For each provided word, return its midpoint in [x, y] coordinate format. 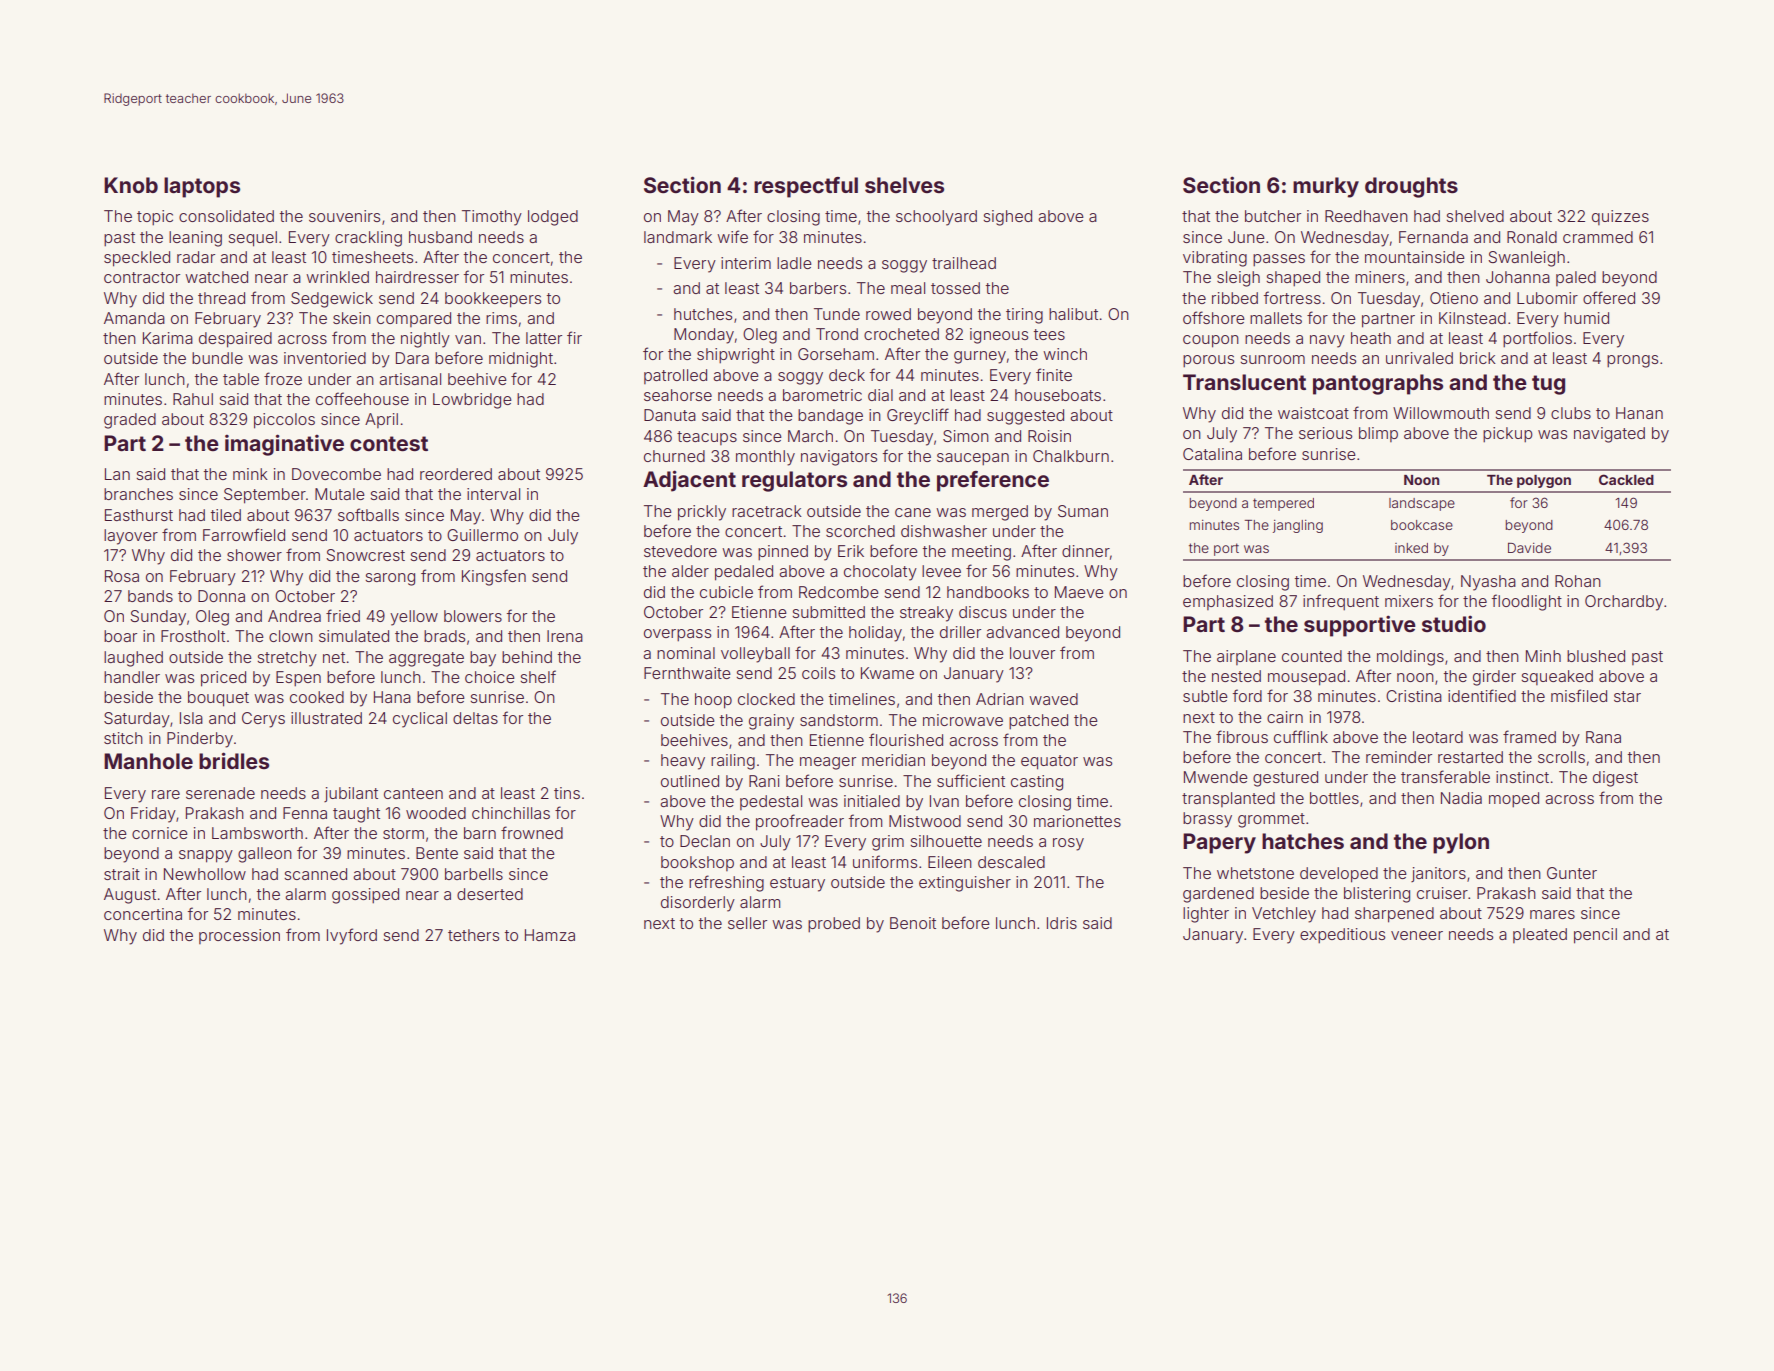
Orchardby [1624, 603]
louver [1032, 653]
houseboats [1058, 395]
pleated [1540, 935]
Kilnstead [1472, 318]
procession [239, 936]
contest [389, 443]
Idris [1062, 923]
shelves [904, 185]
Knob [131, 185]
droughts [1411, 187]
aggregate [426, 659]
